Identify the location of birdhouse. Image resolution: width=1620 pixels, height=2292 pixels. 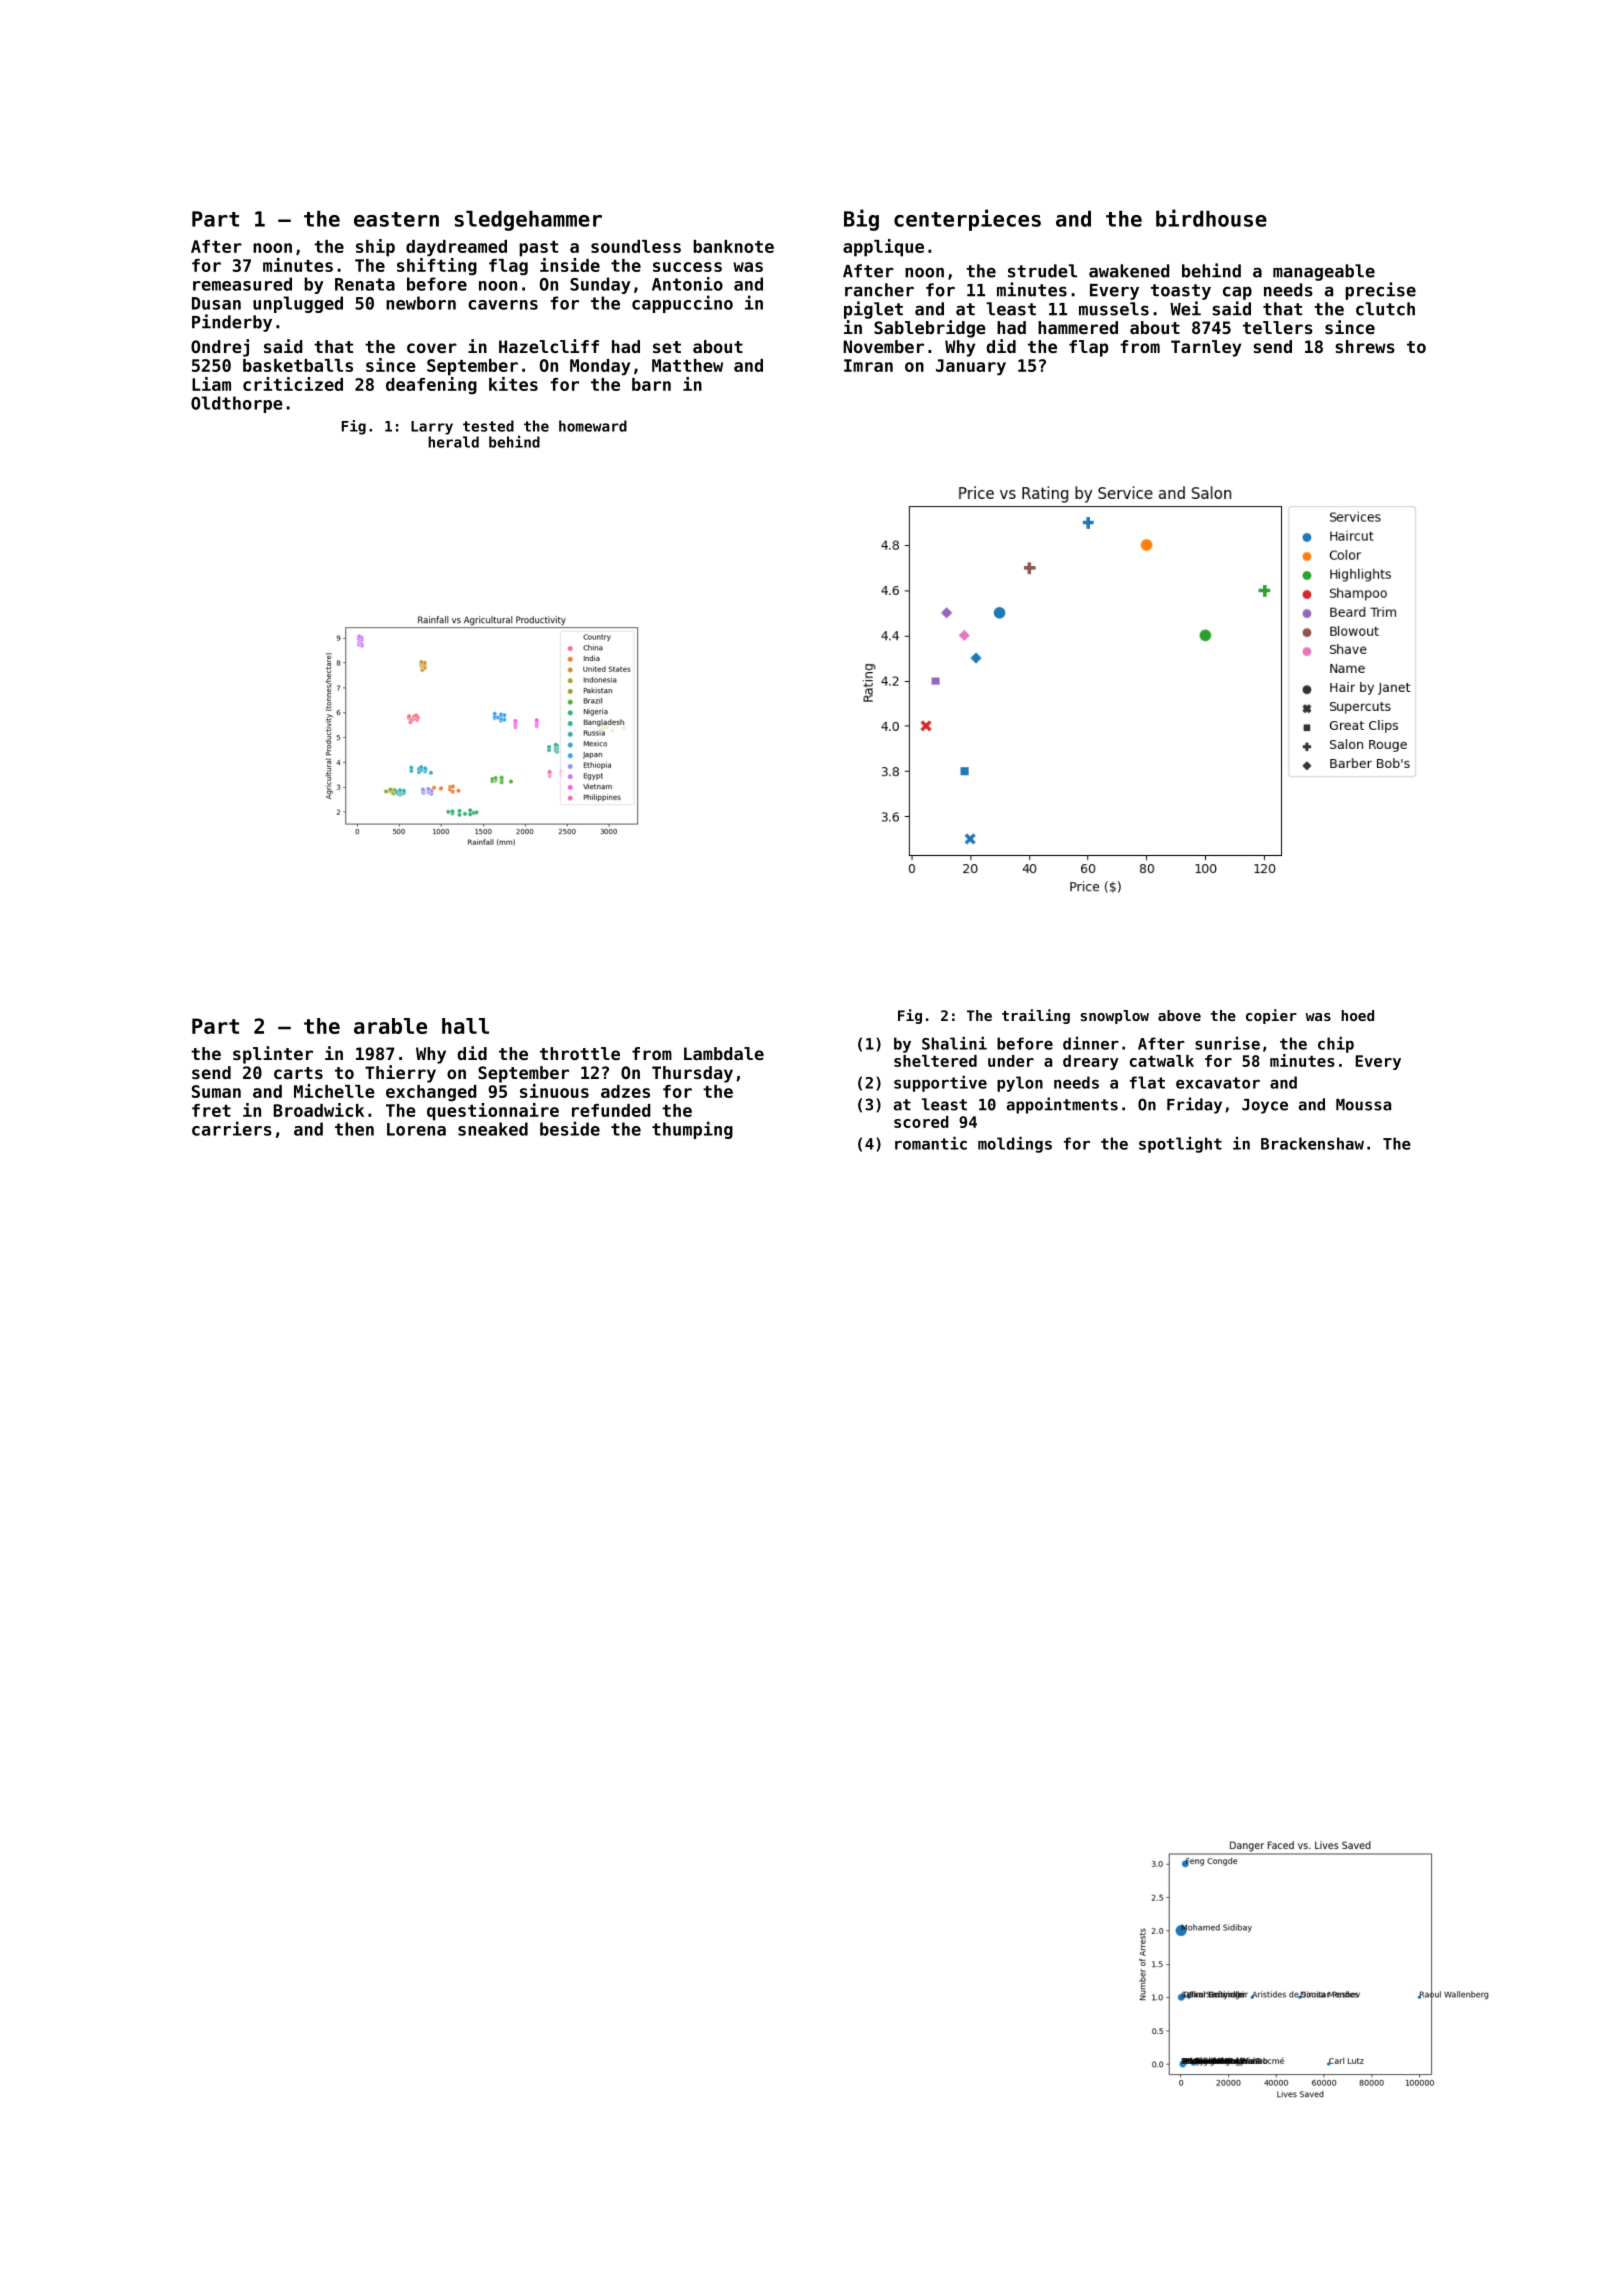
(1211, 218).
